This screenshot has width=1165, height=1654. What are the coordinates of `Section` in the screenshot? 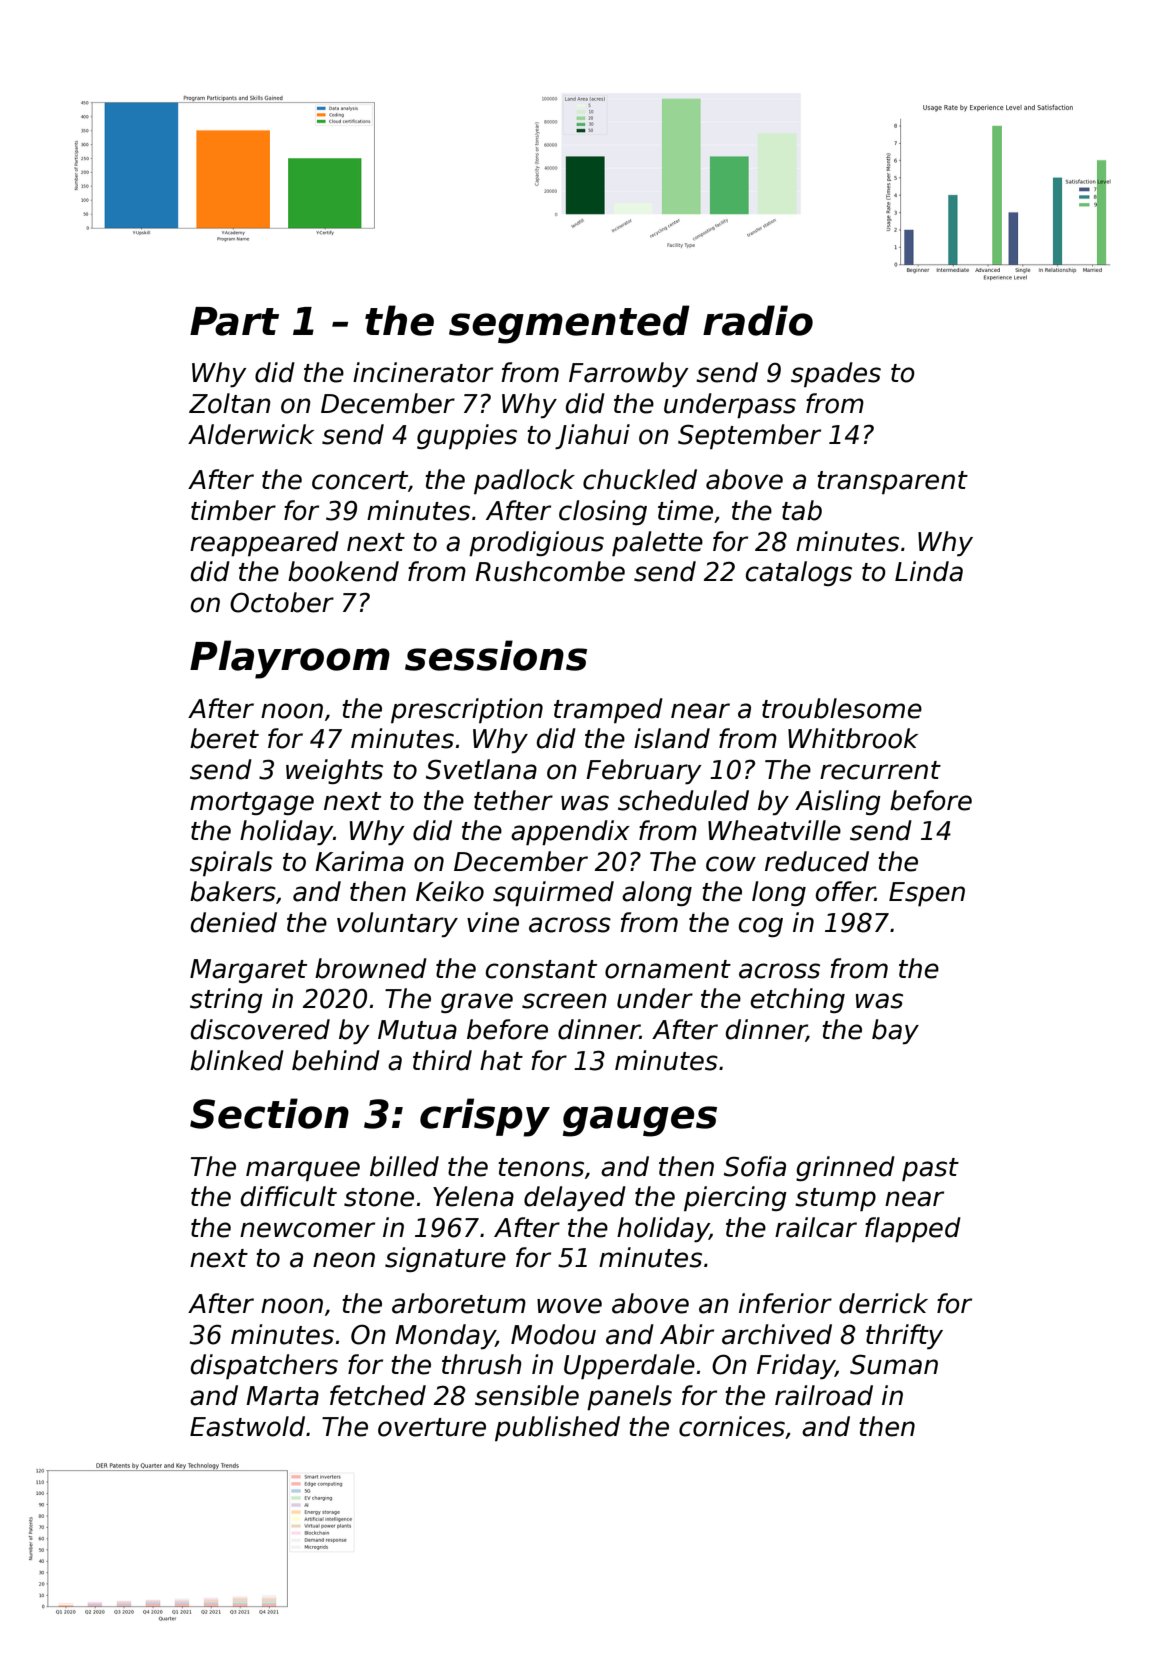 It's located at (269, 1113).
